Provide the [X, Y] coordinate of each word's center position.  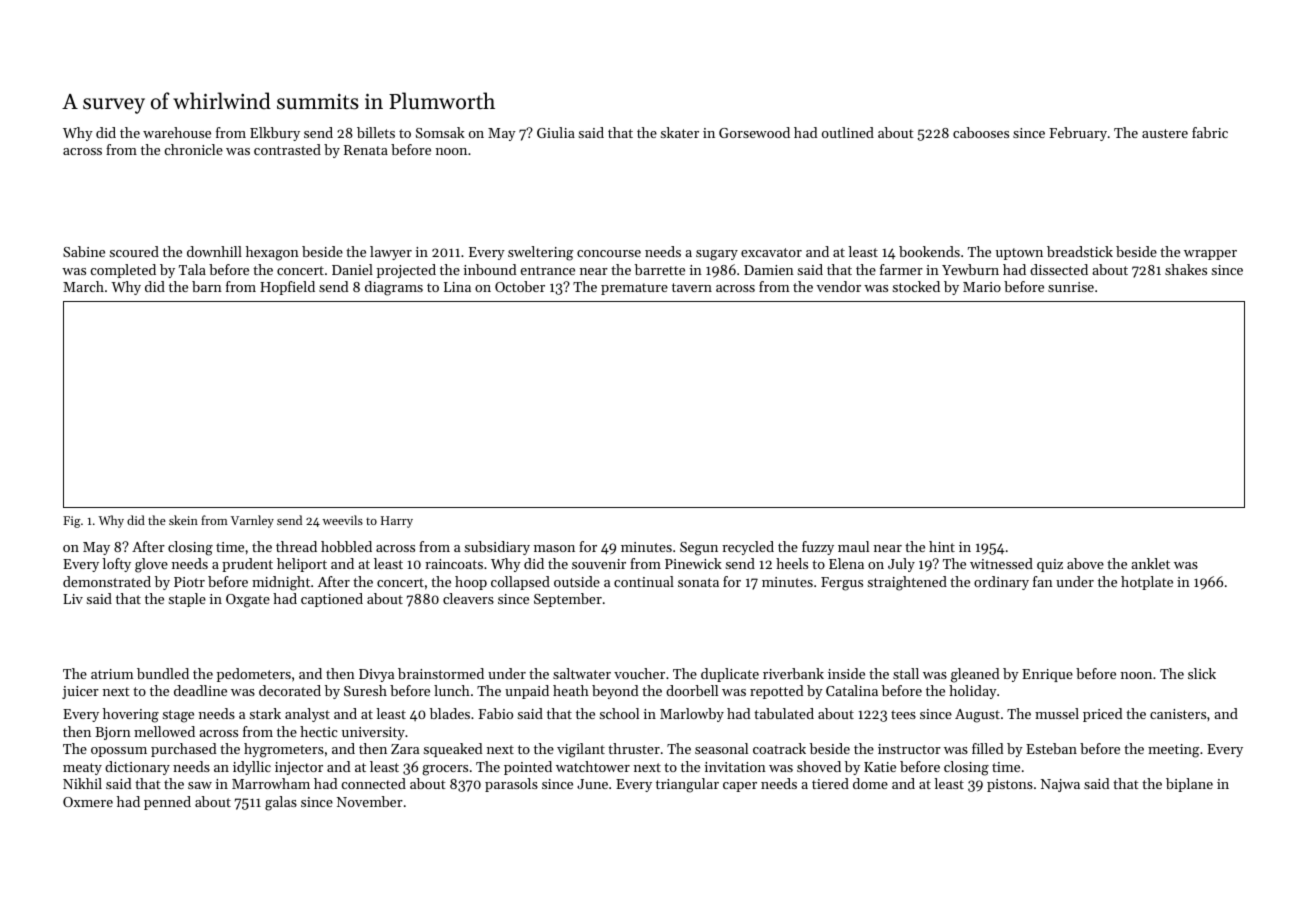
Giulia [556, 132]
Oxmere [88, 802]
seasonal [721, 748]
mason [554, 548]
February [1078, 134]
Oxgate [248, 601]
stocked [916, 286]
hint [942, 546]
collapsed [520, 583]
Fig [72, 522]
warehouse [177, 132]
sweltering [540, 253]
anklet [1150, 563]
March [83, 286]
